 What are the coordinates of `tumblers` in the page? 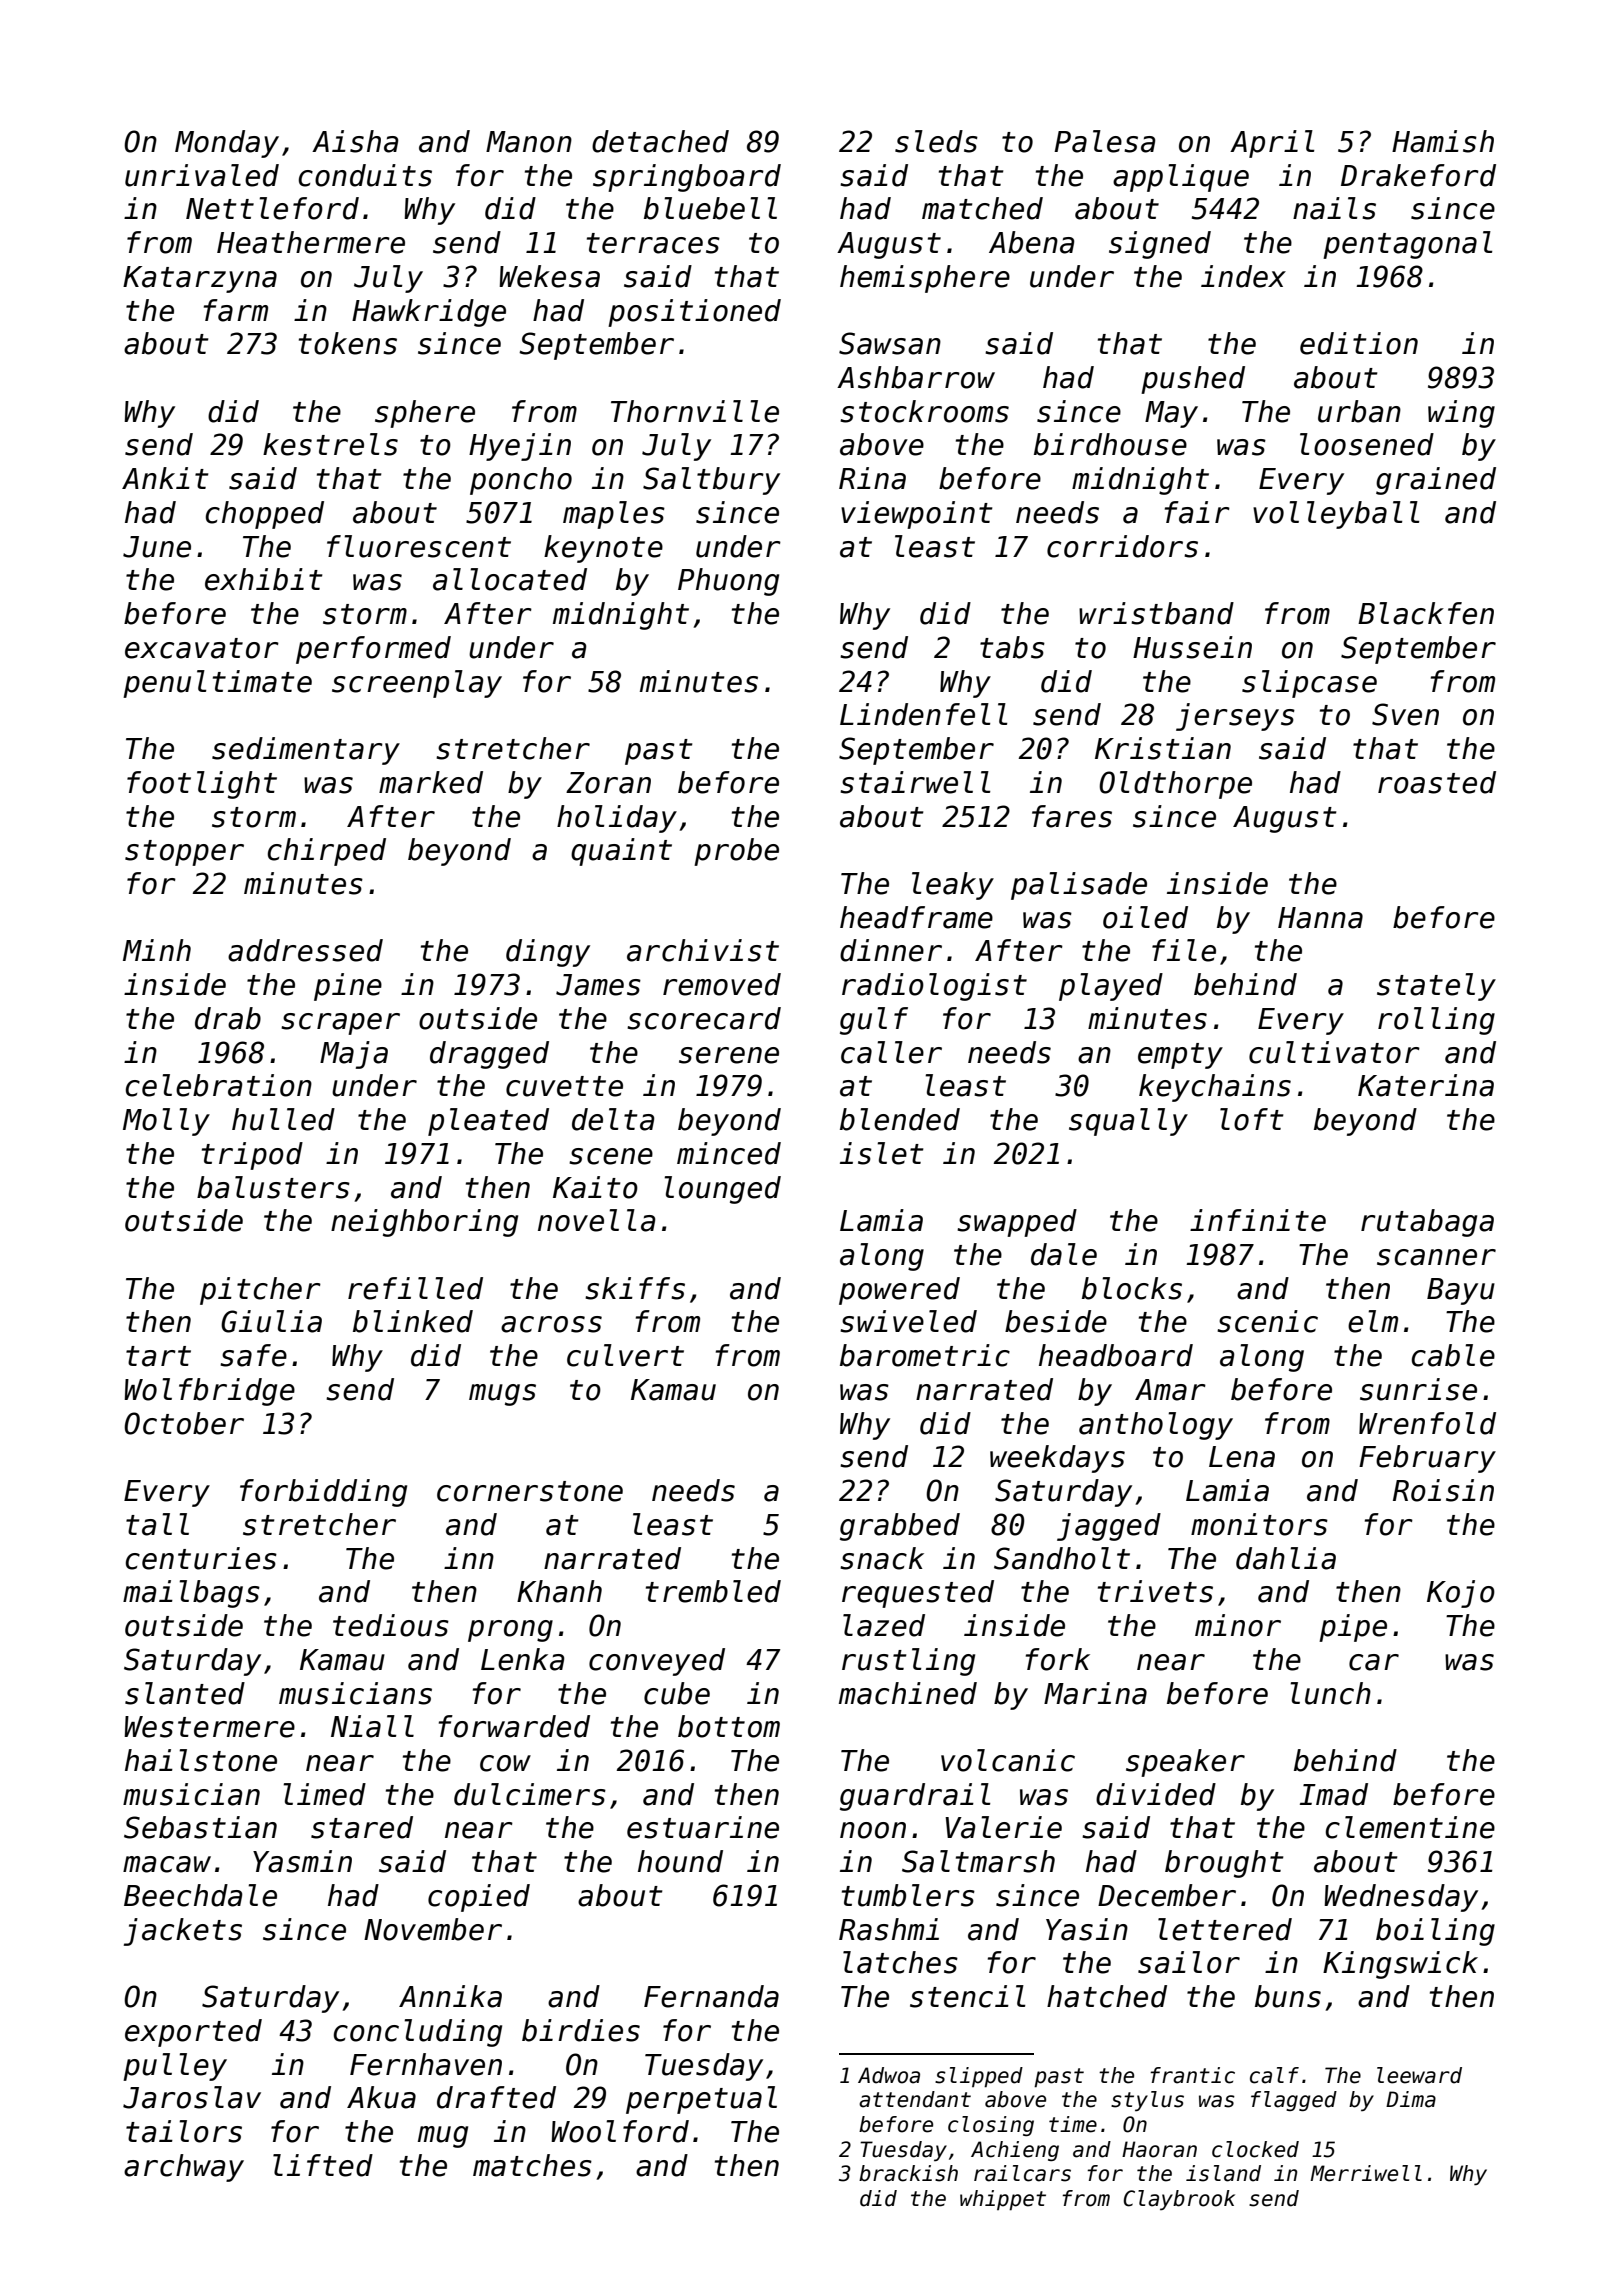 It's located at (908, 1895).
